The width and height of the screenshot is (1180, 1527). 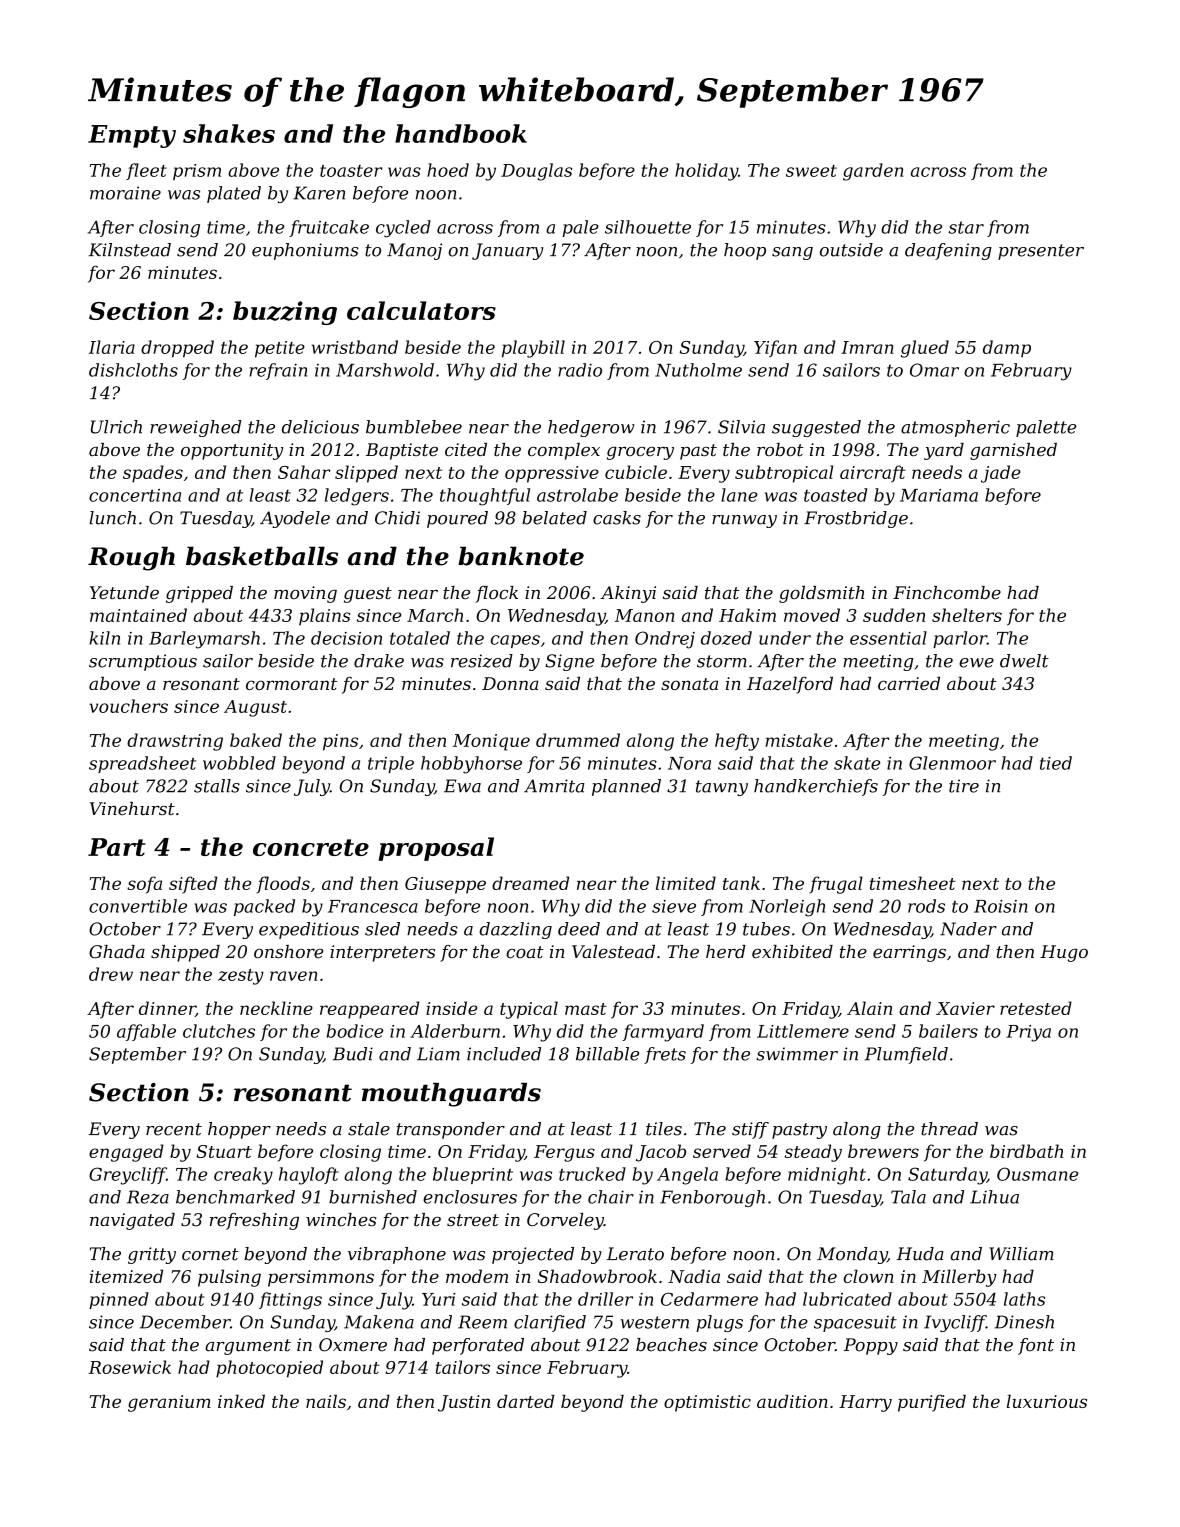 I want to click on Douglas, so click(x=536, y=172).
